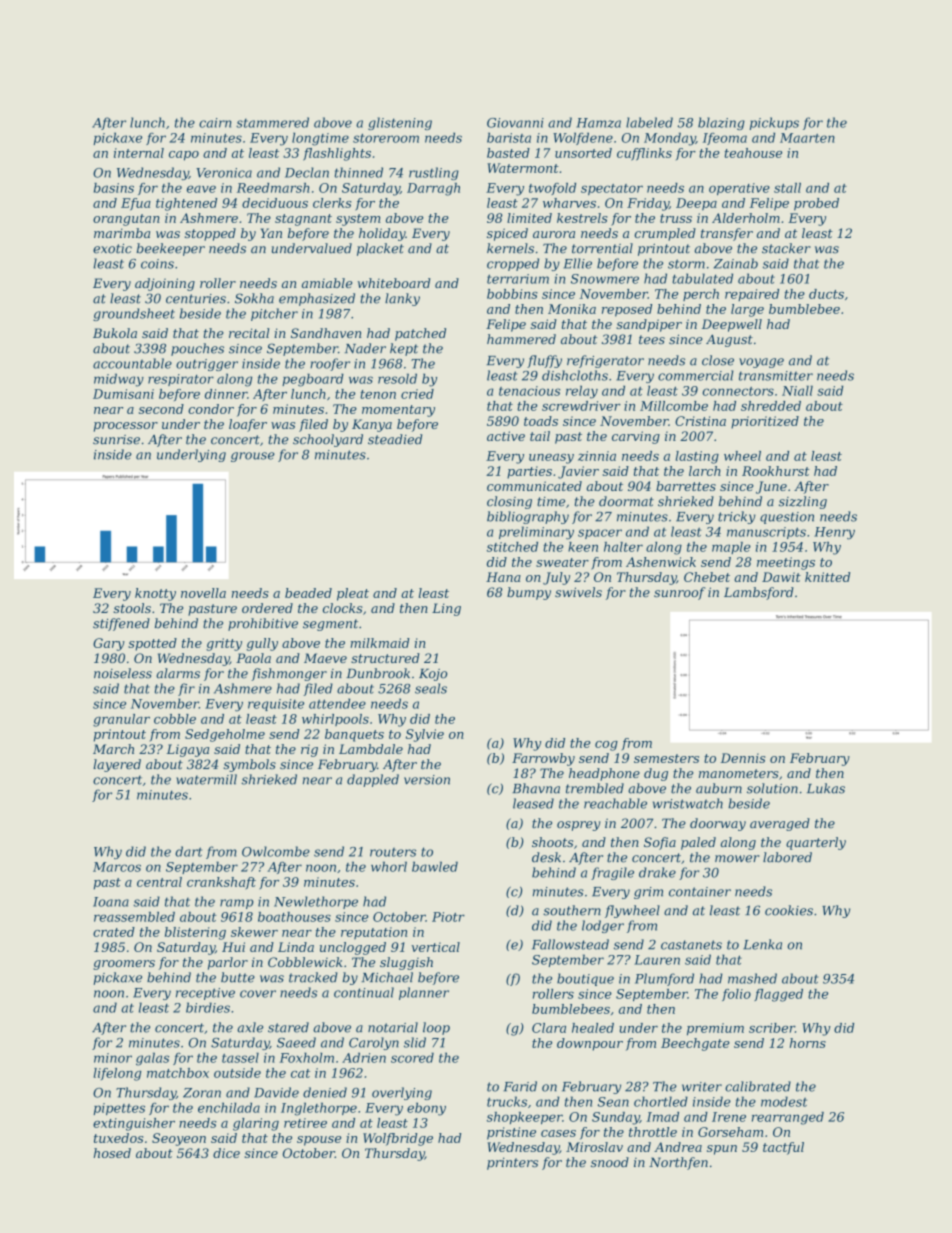 Image resolution: width=952 pixels, height=1233 pixels. I want to click on barrettes, so click(686, 486).
